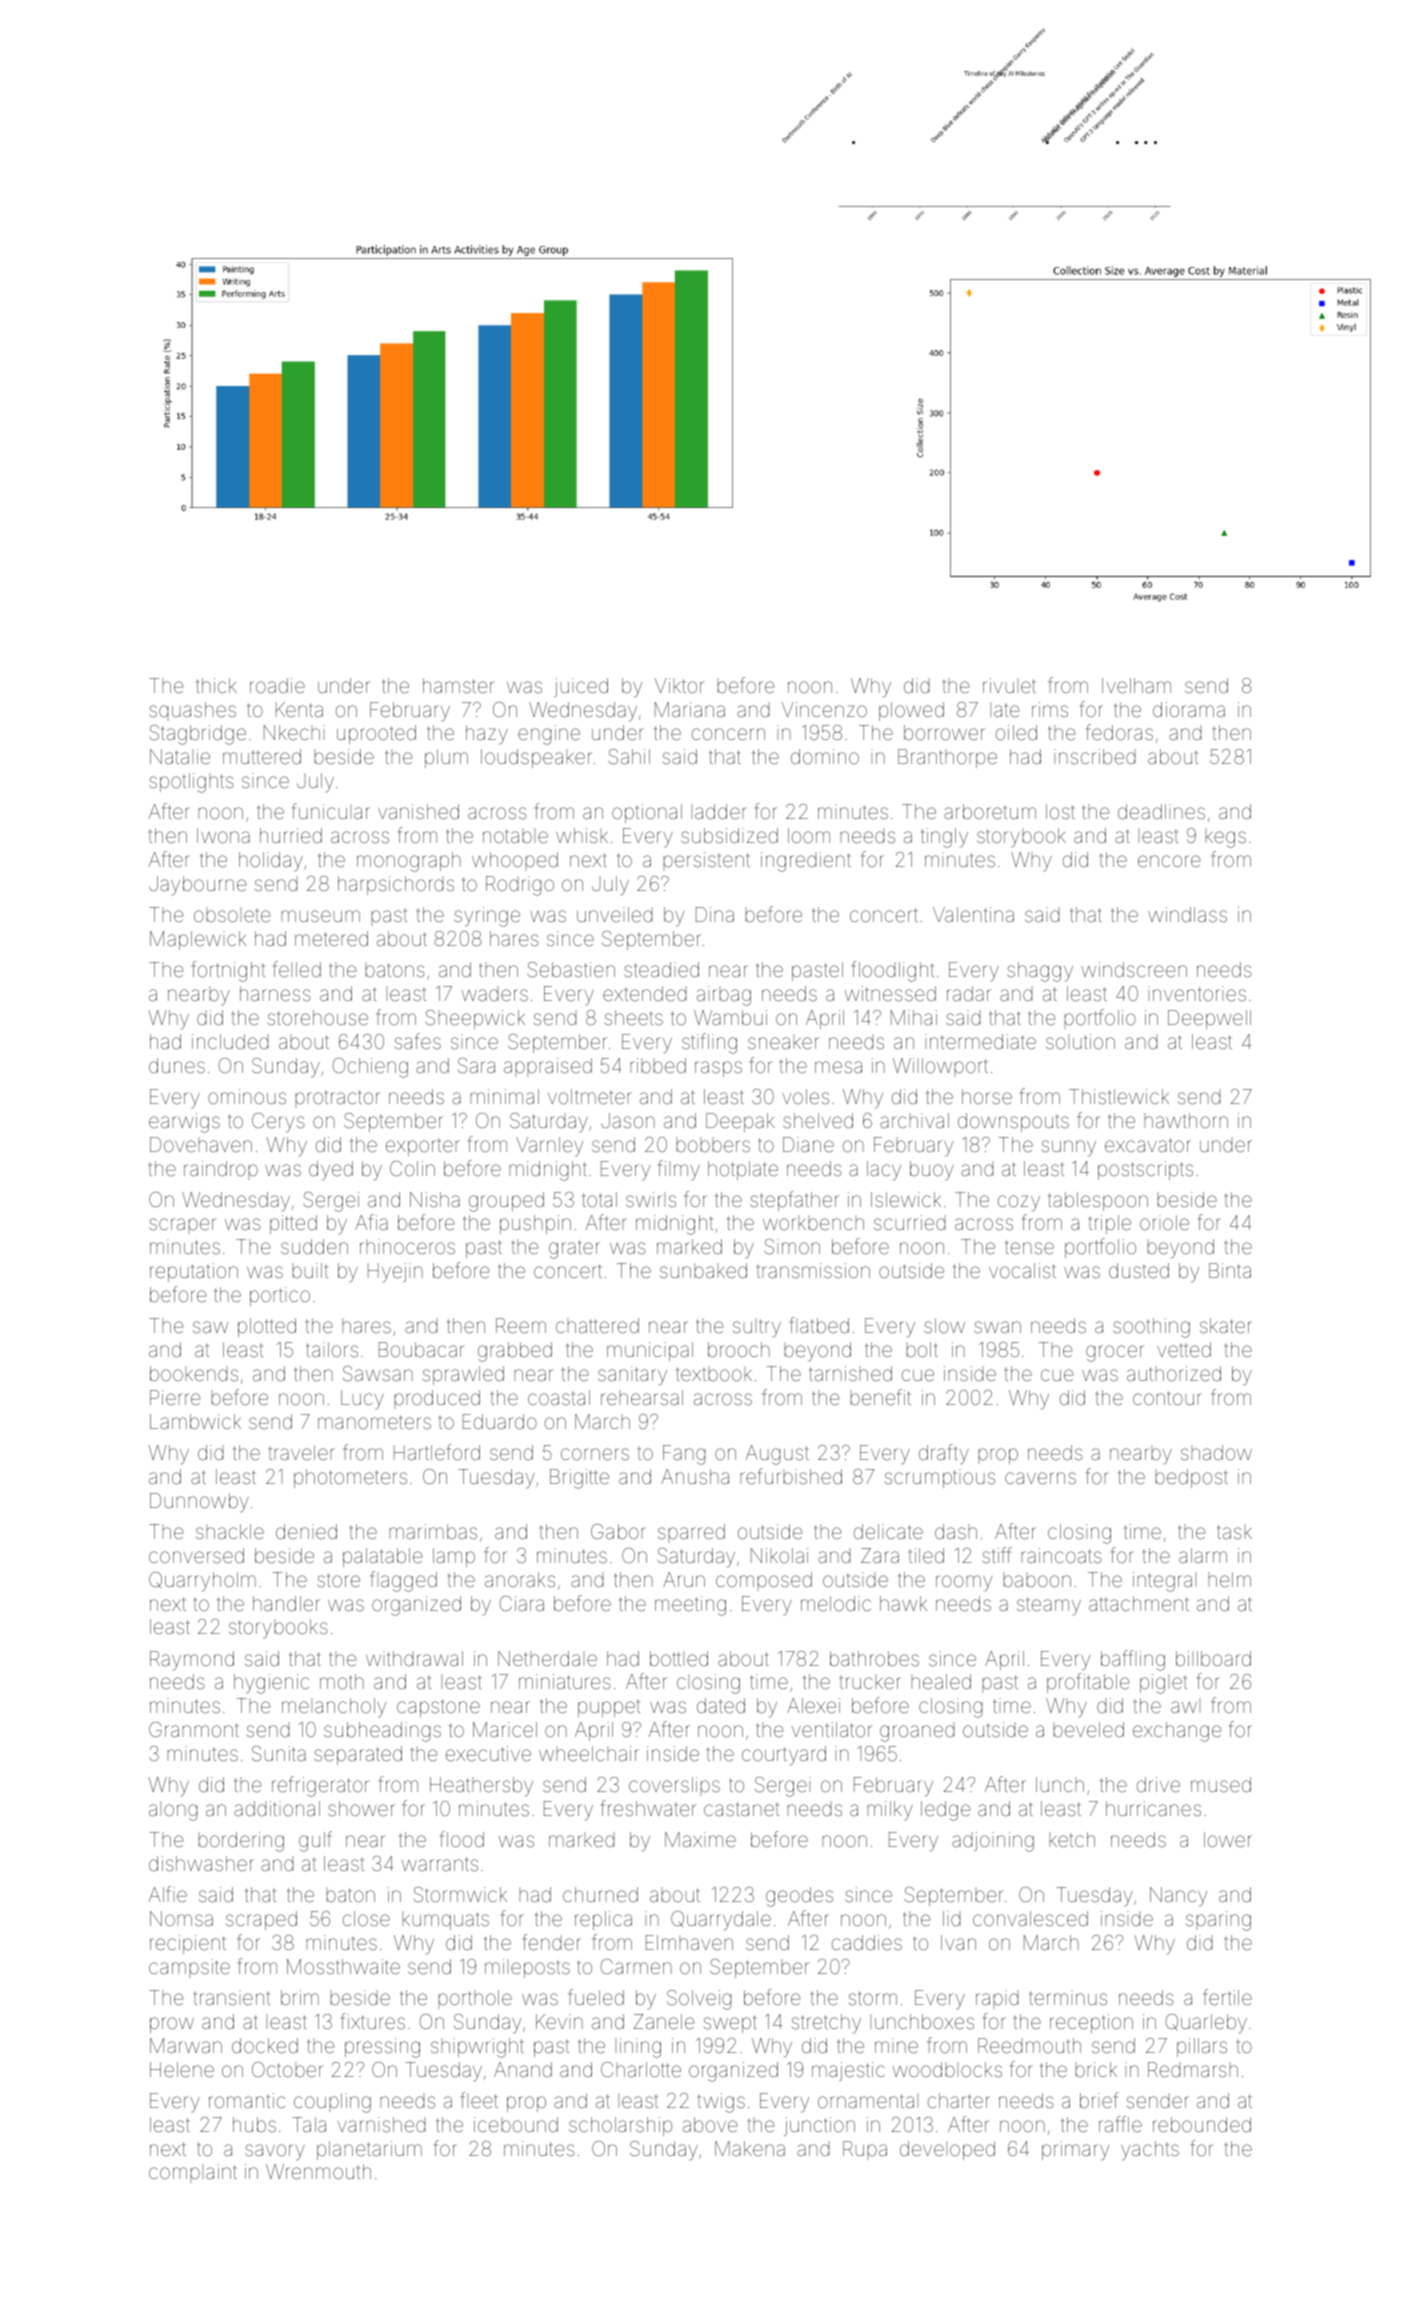  What do you see at coordinates (1009, 685) in the image?
I see `rivulet` at bounding box center [1009, 685].
